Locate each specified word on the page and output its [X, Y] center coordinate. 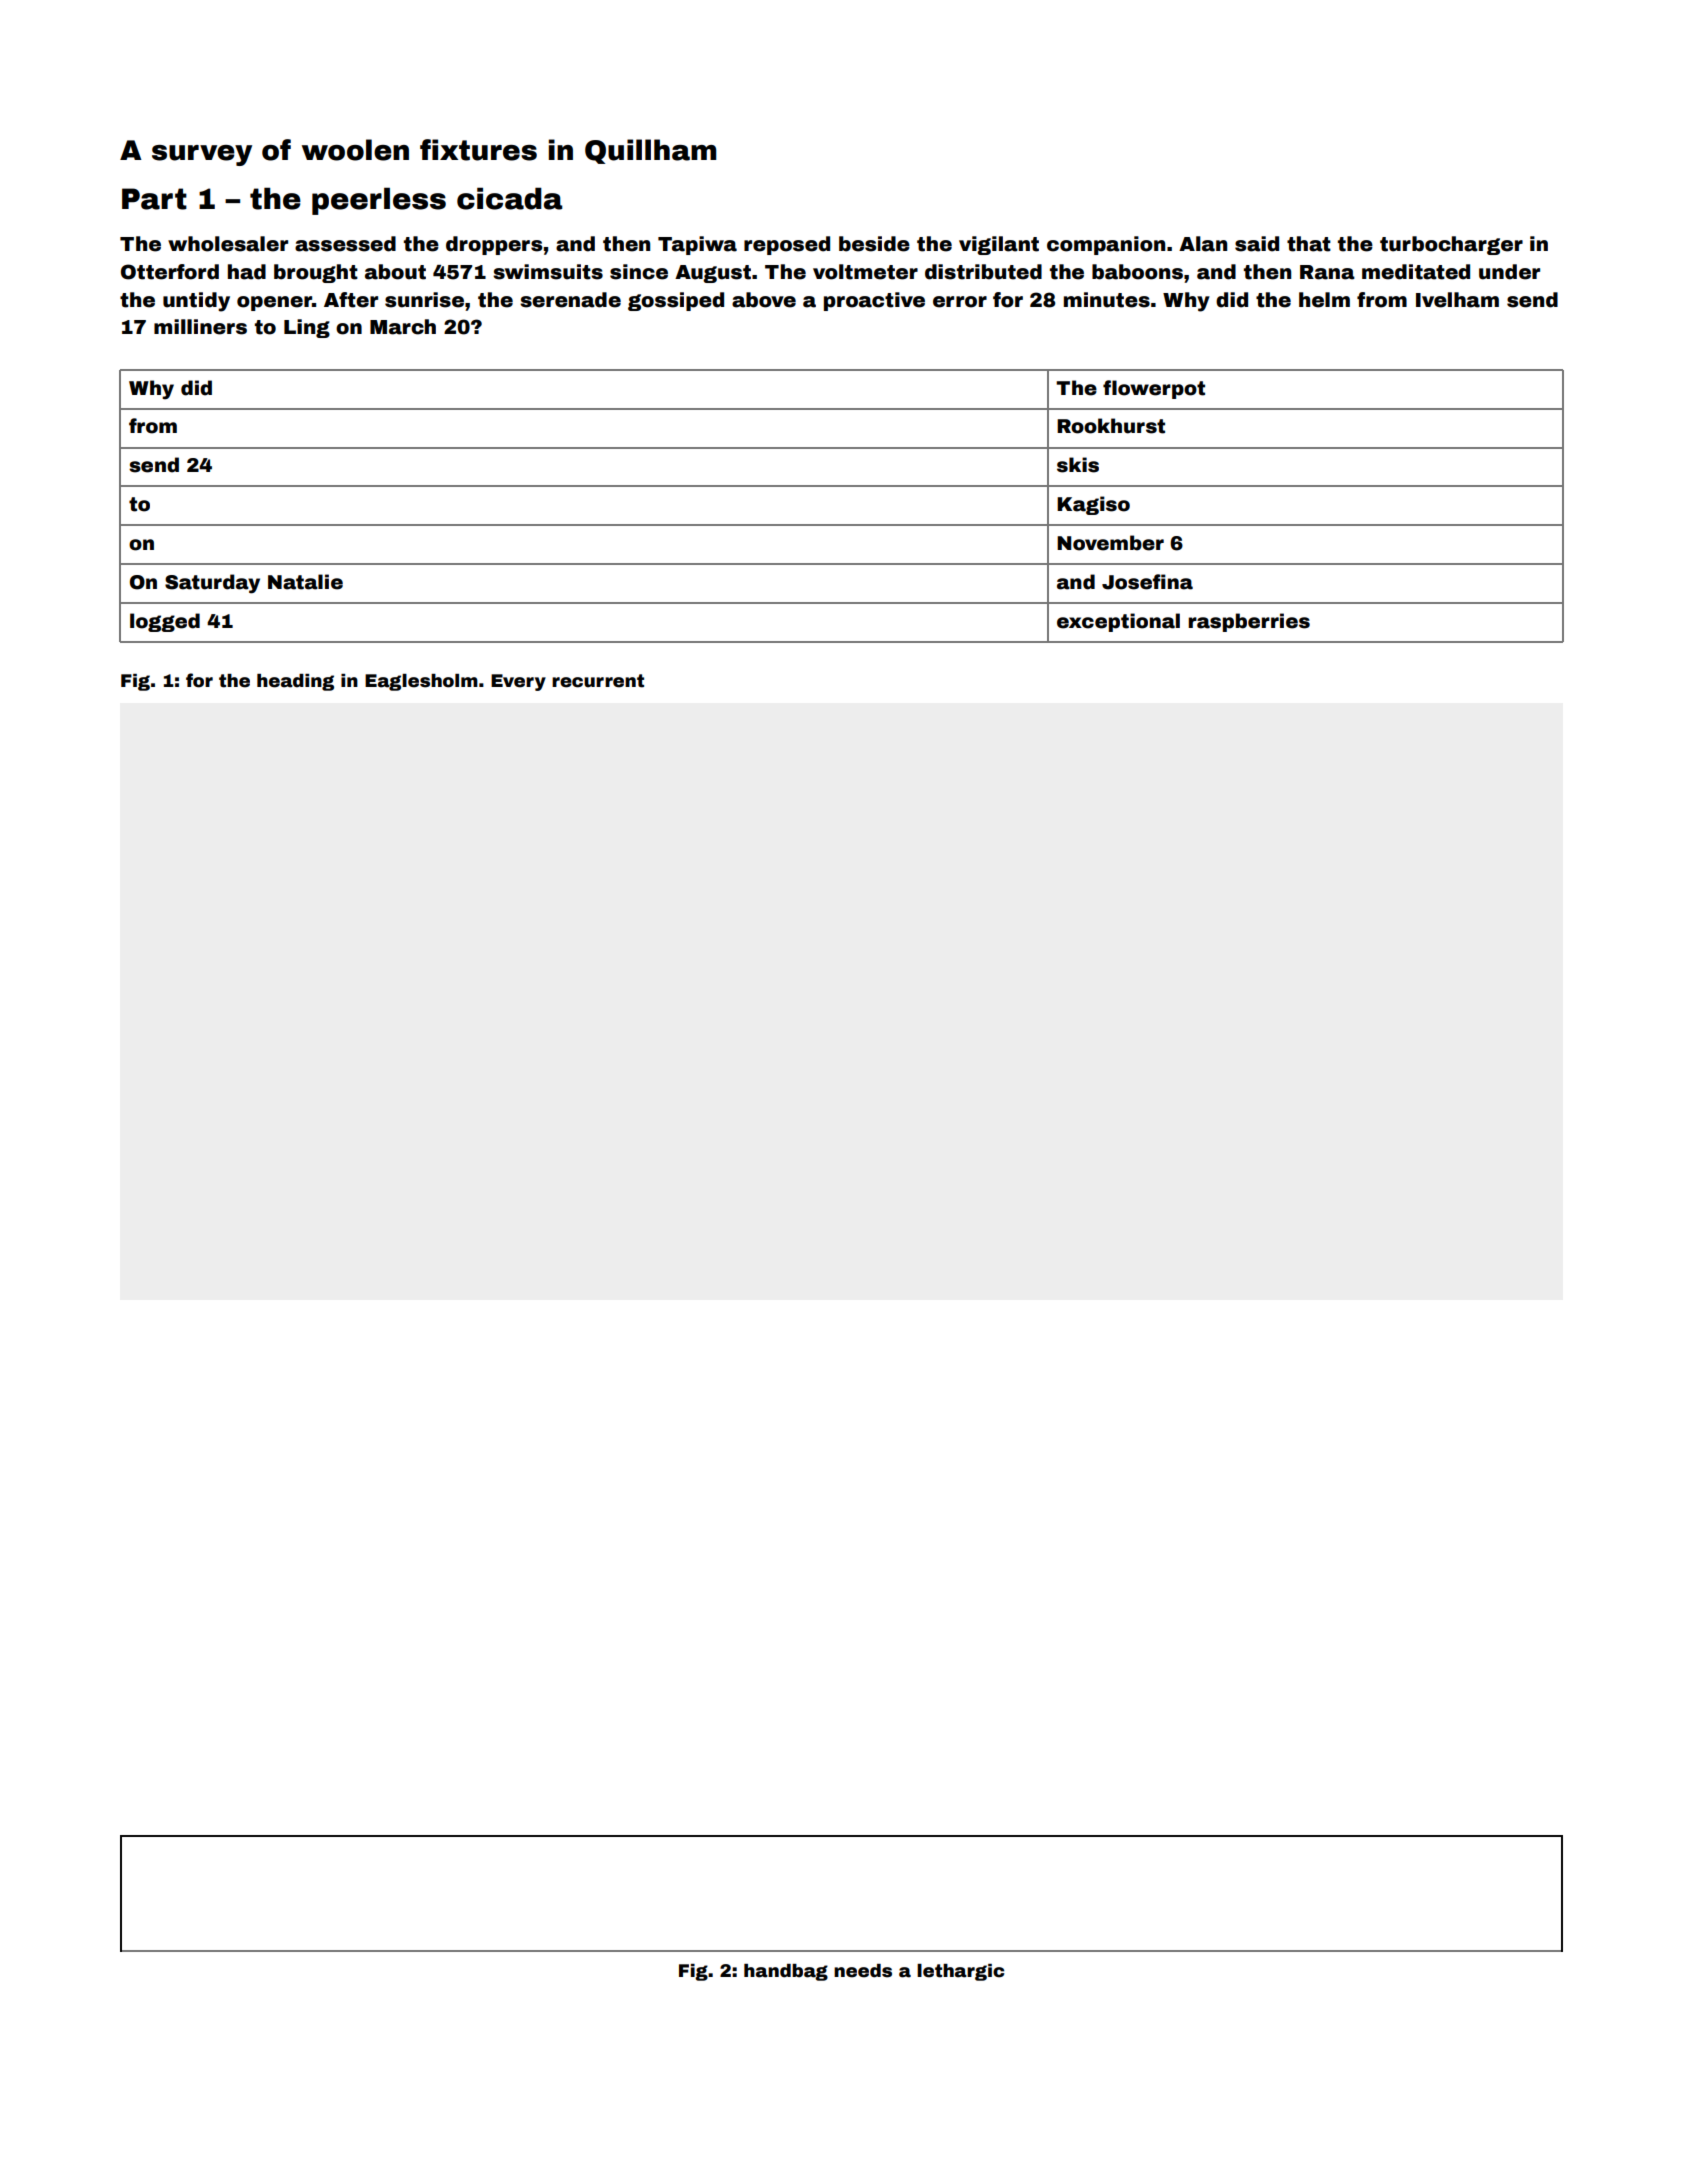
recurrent [598, 681]
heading [295, 682]
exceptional [1118, 622]
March [403, 327]
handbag [786, 1972]
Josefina [1147, 582]
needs [863, 1971]
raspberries [1249, 622]
